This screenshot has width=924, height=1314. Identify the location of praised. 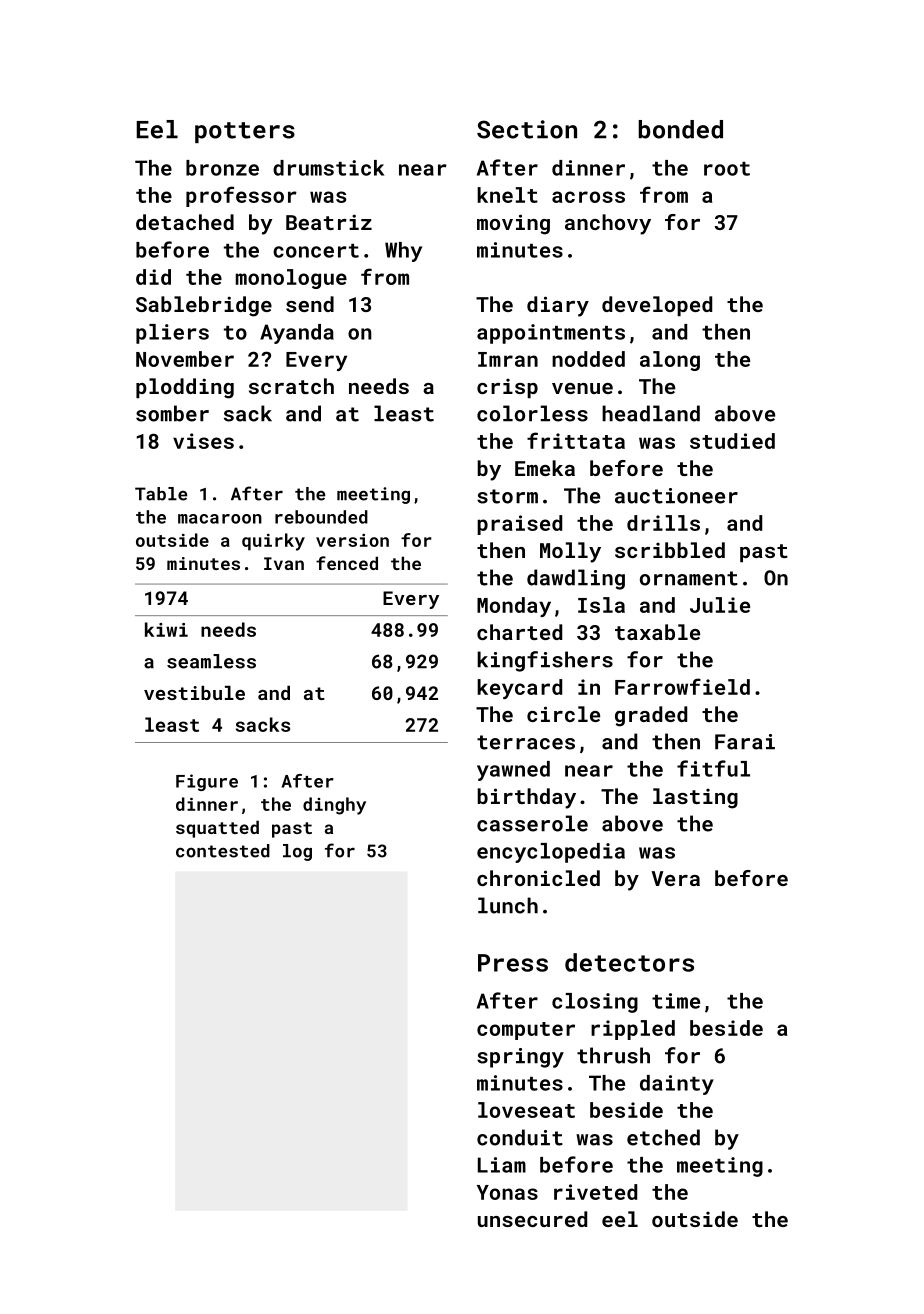
(519, 525).
